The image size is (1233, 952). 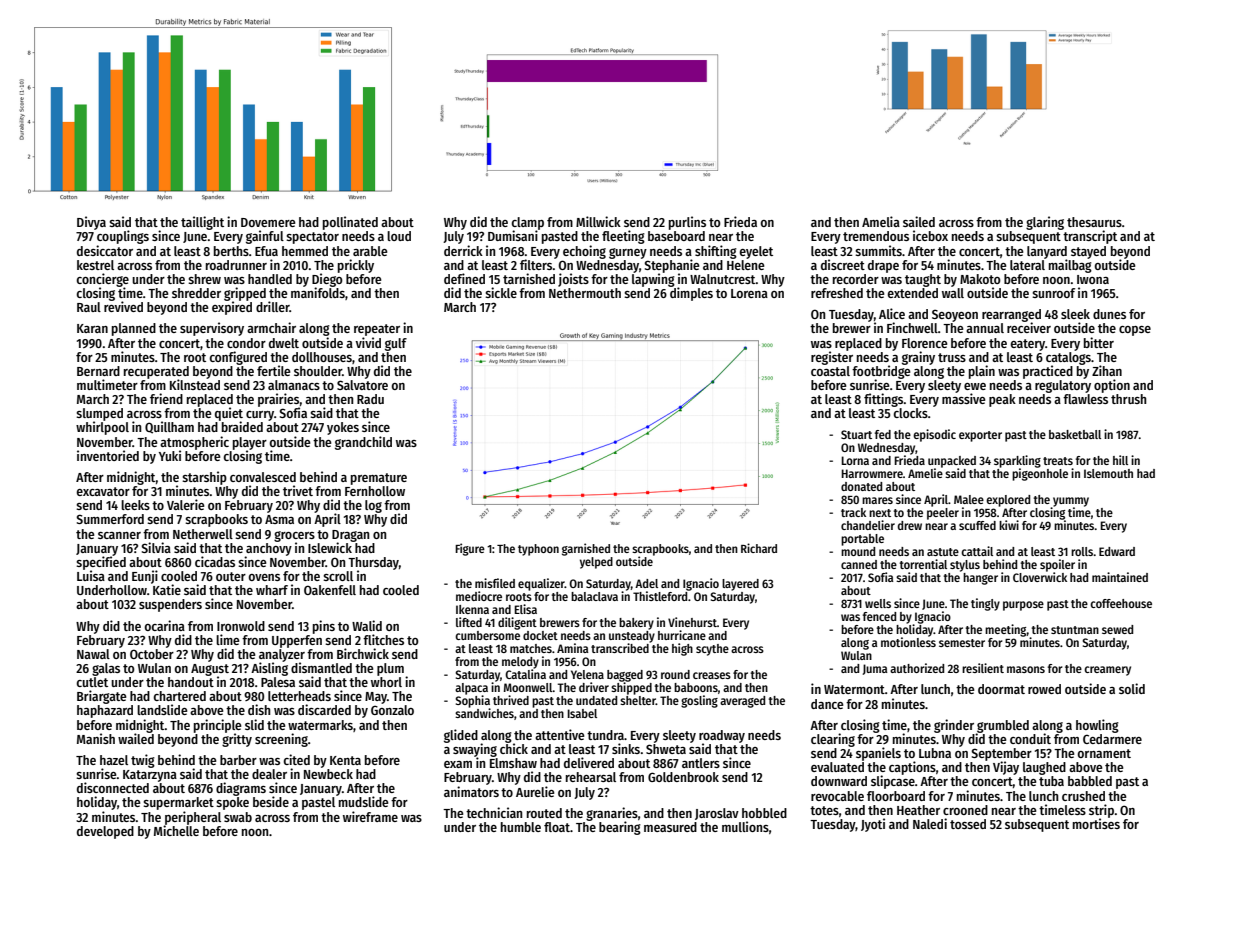 I want to click on premature, so click(x=379, y=479).
